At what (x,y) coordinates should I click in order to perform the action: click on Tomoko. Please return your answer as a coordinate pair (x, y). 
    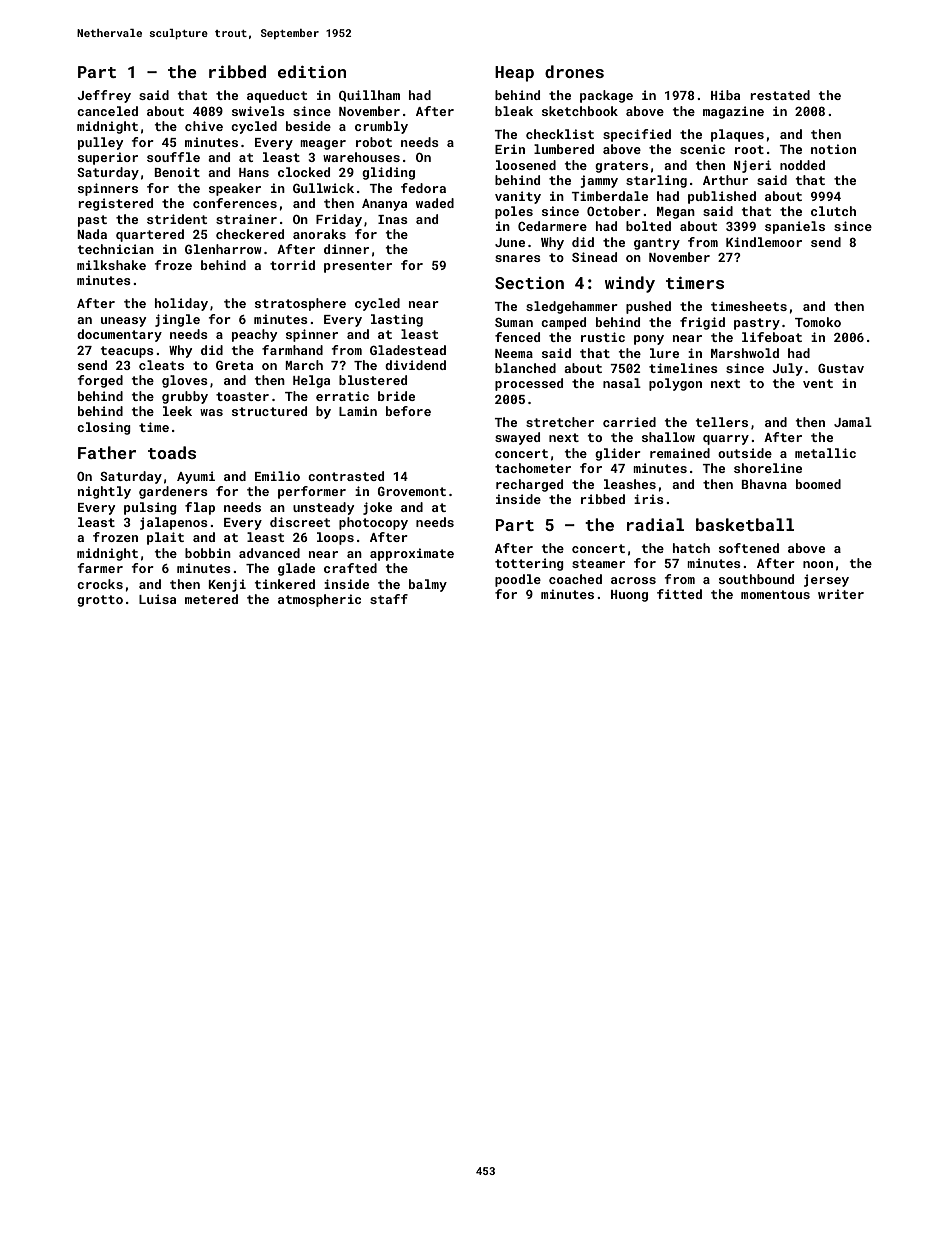
    Looking at the image, I should click on (818, 322).
